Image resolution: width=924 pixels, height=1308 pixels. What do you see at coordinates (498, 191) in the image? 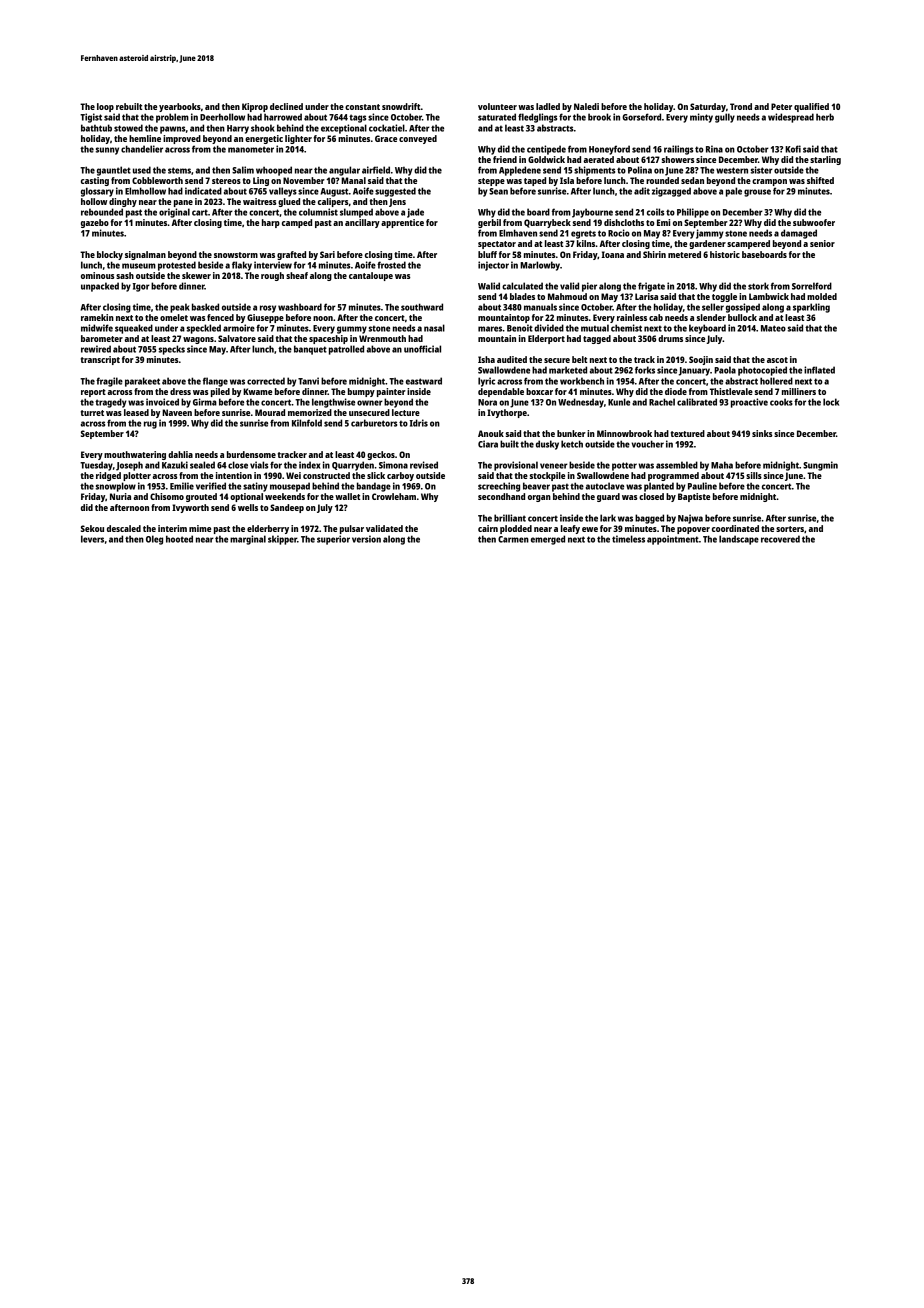
I see `Sean` at bounding box center [498, 191].
